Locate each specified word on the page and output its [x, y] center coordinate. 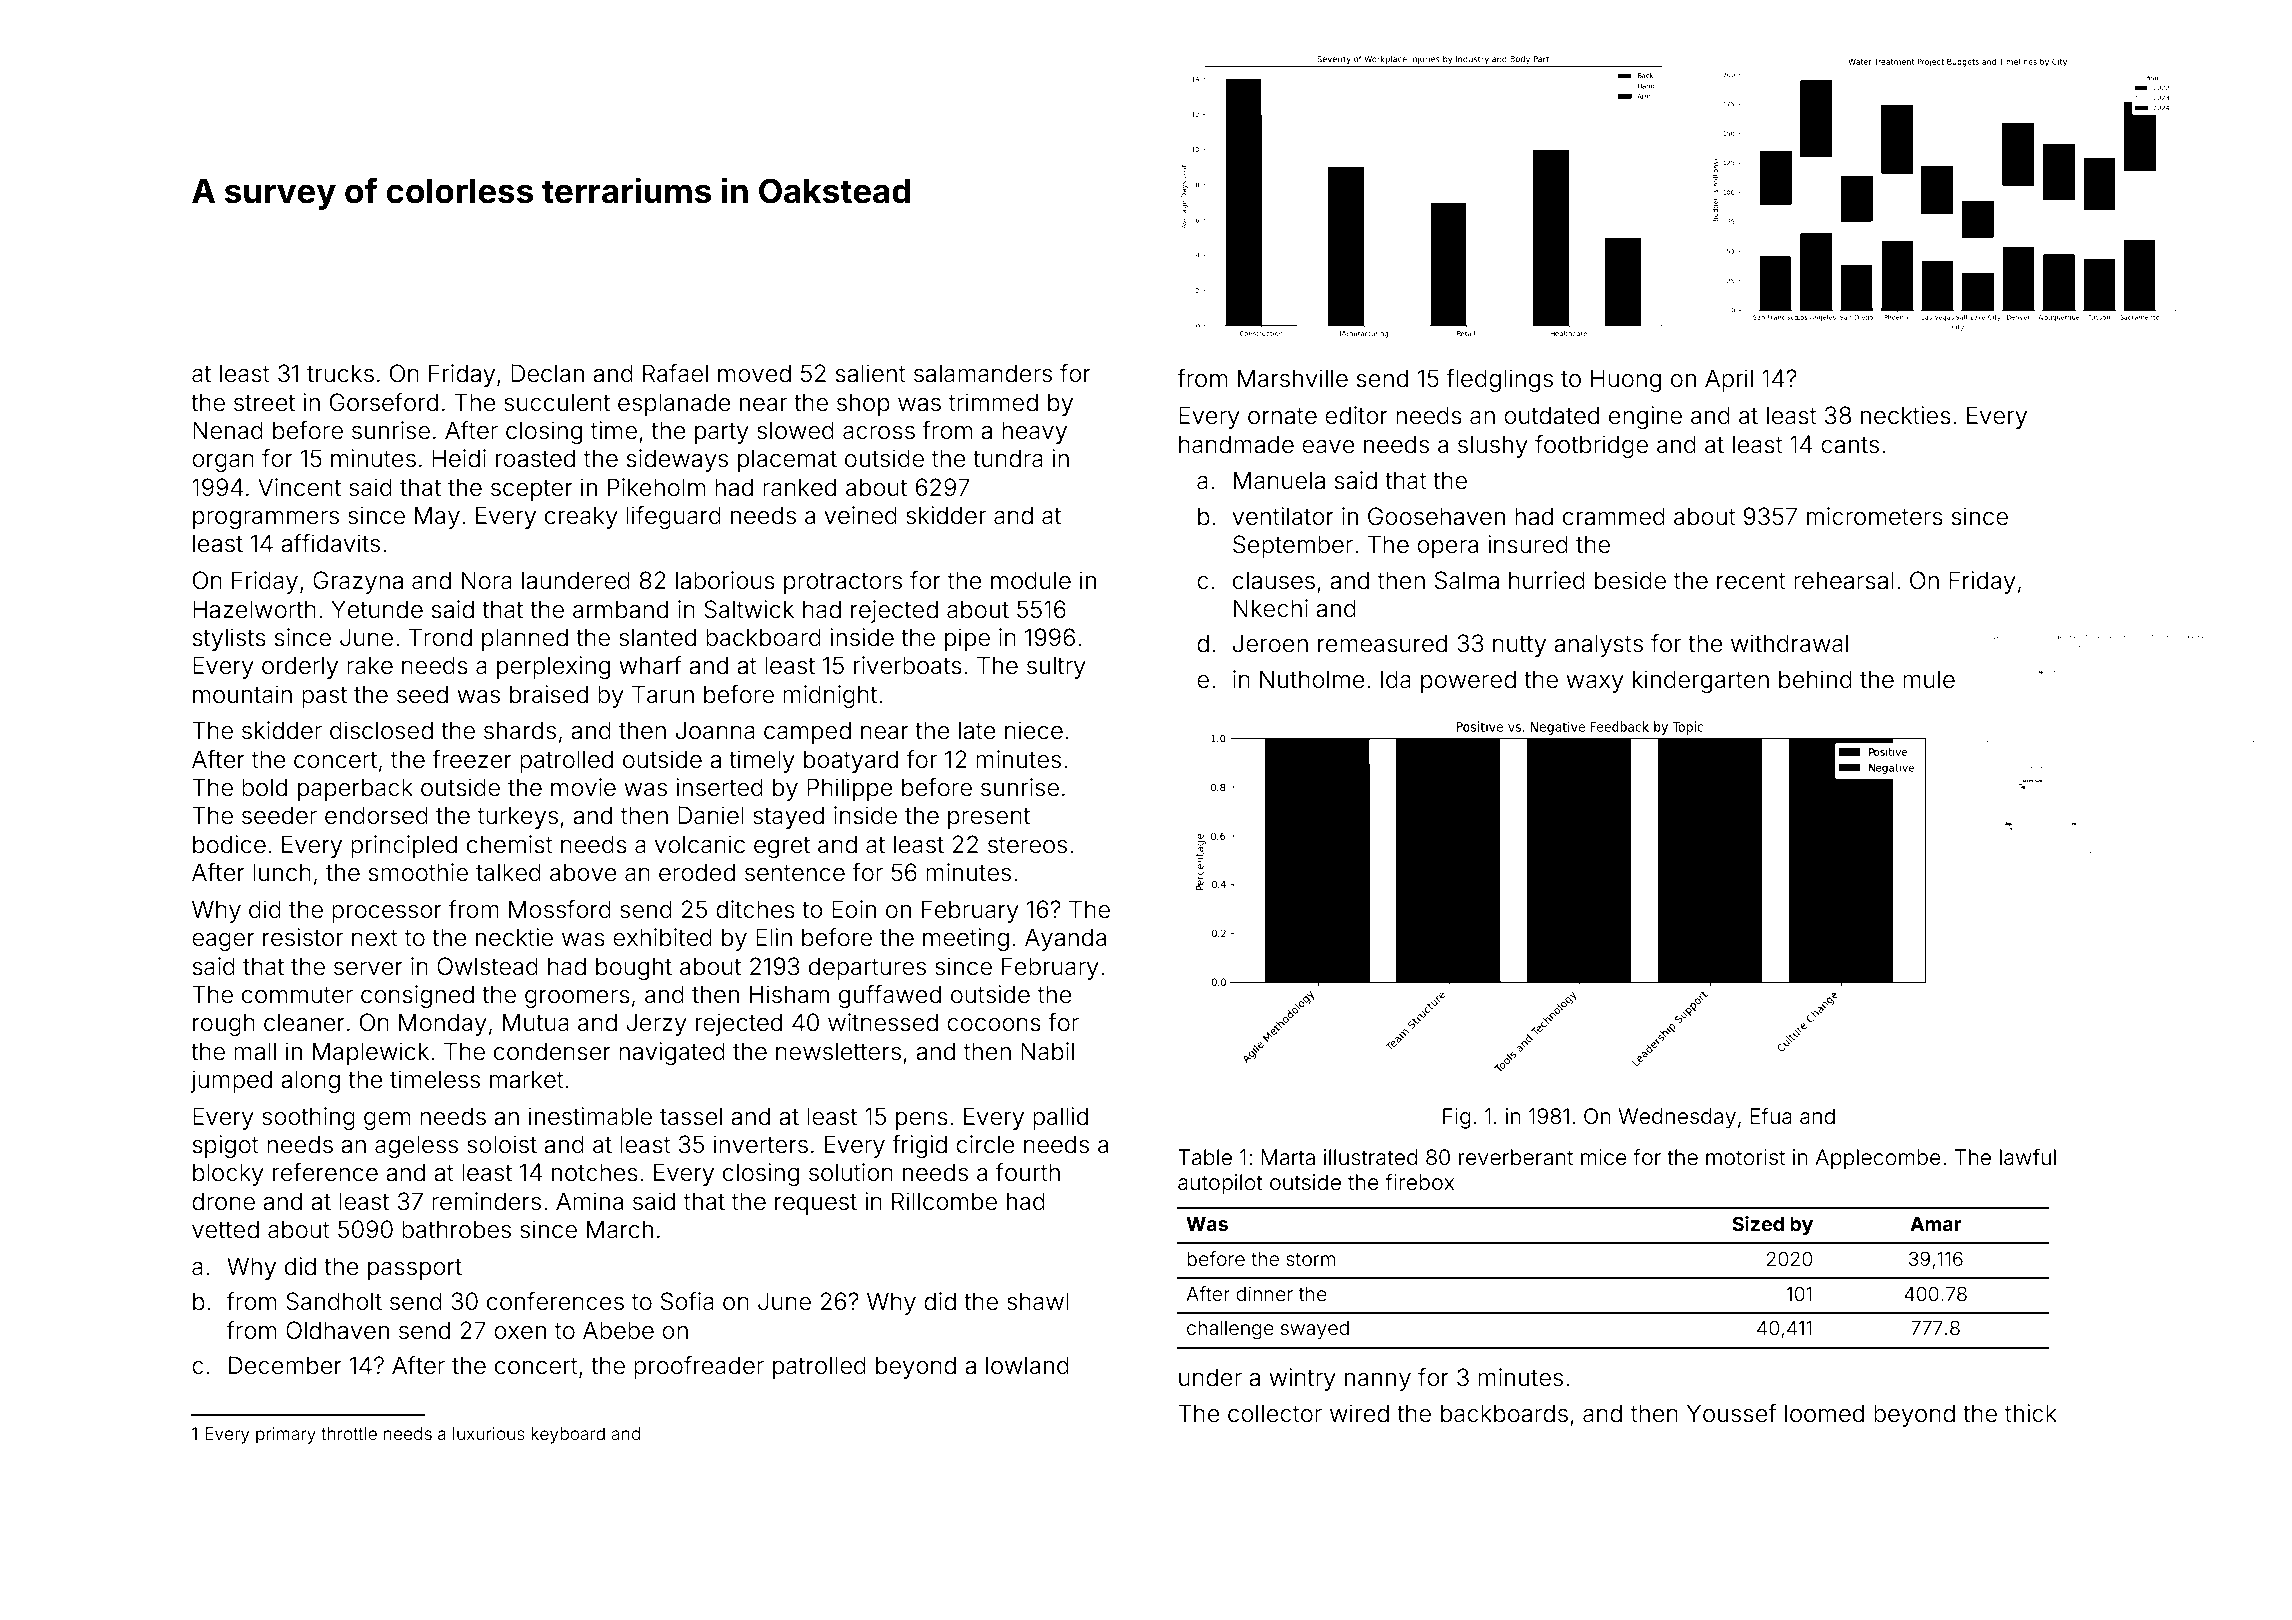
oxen [520, 1333]
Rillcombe [944, 1201]
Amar [1936, 1224]
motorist [1745, 1157]
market [527, 1079]
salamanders [983, 373]
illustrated [1370, 1157]
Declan [547, 373]
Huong [1626, 380]
